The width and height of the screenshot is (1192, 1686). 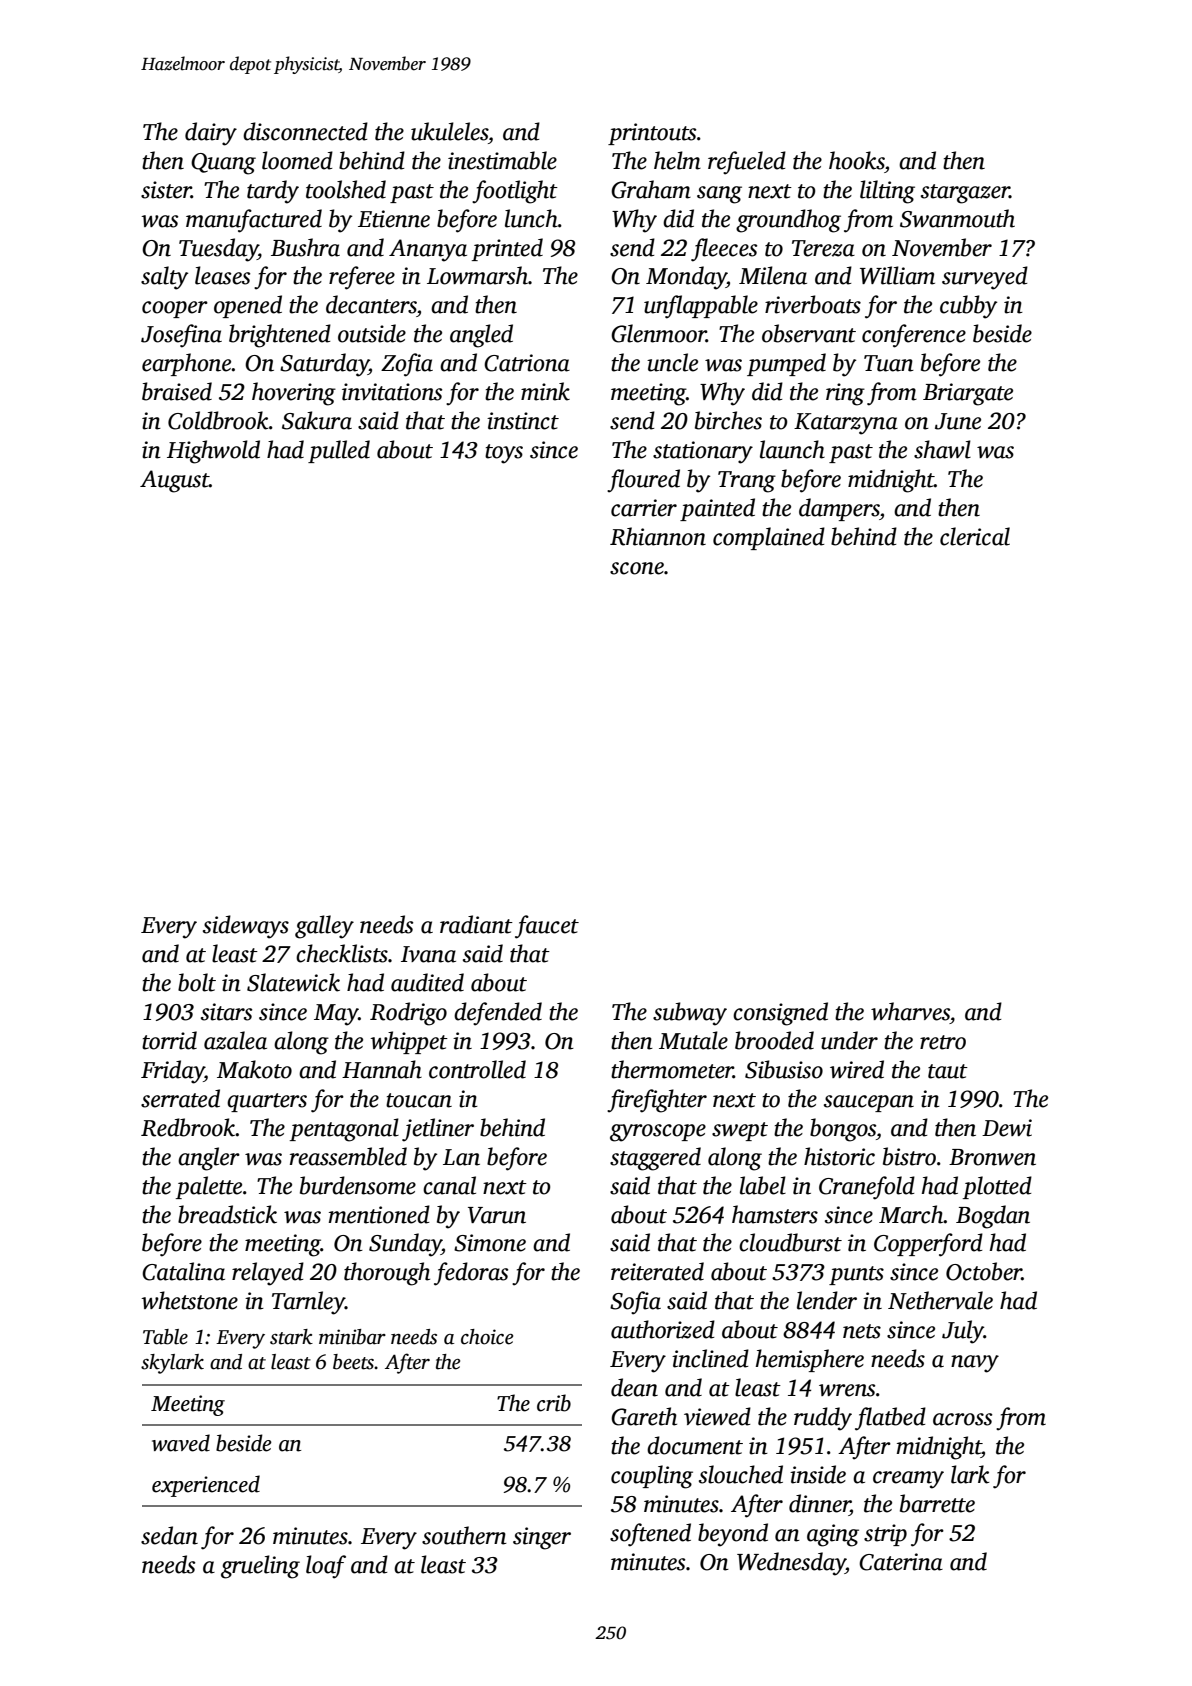 What do you see at coordinates (172, 1072) in the screenshot?
I see `Friday` at bounding box center [172, 1072].
